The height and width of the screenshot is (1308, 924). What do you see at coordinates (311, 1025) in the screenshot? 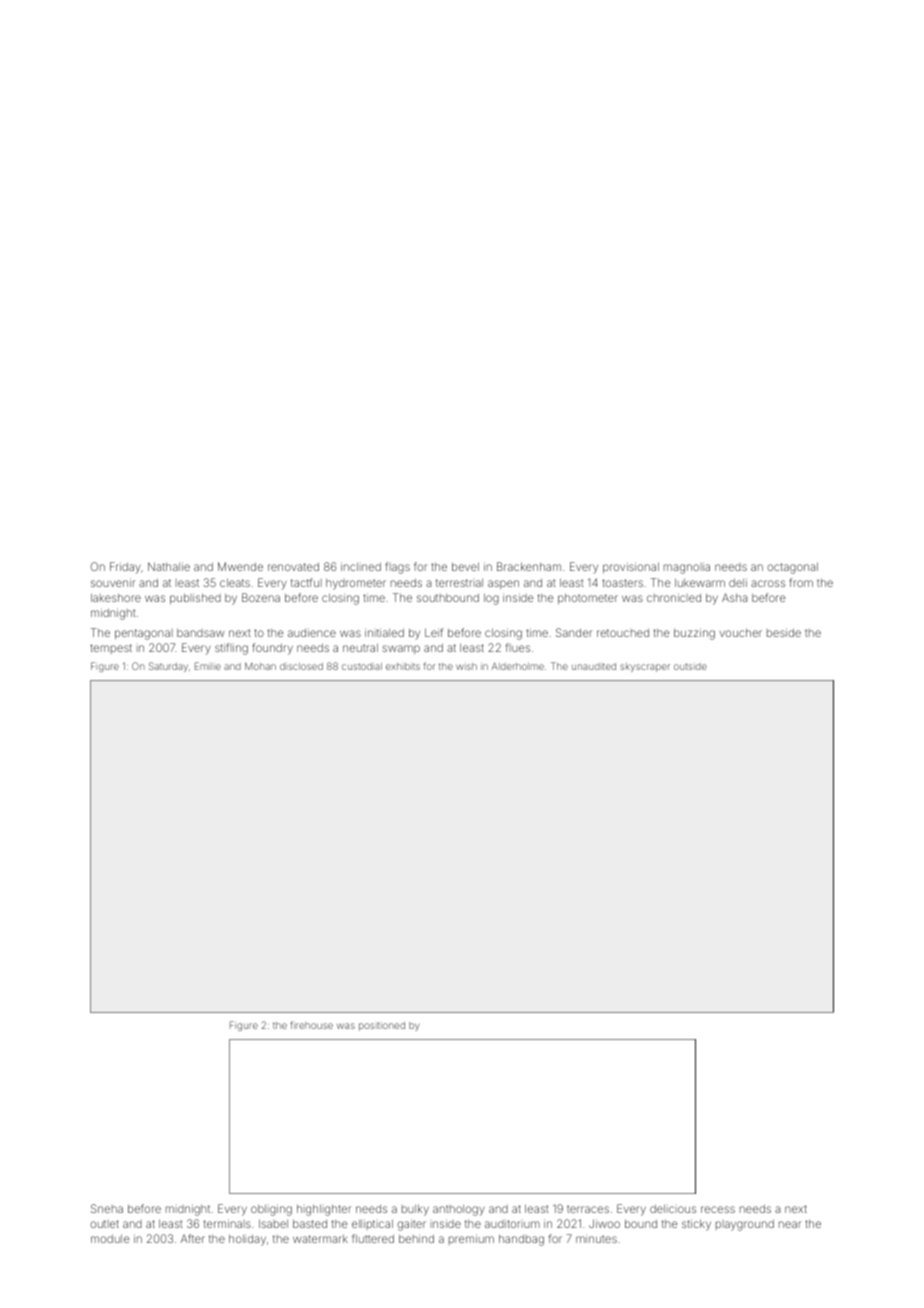
I see `firehouse` at bounding box center [311, 1025].
